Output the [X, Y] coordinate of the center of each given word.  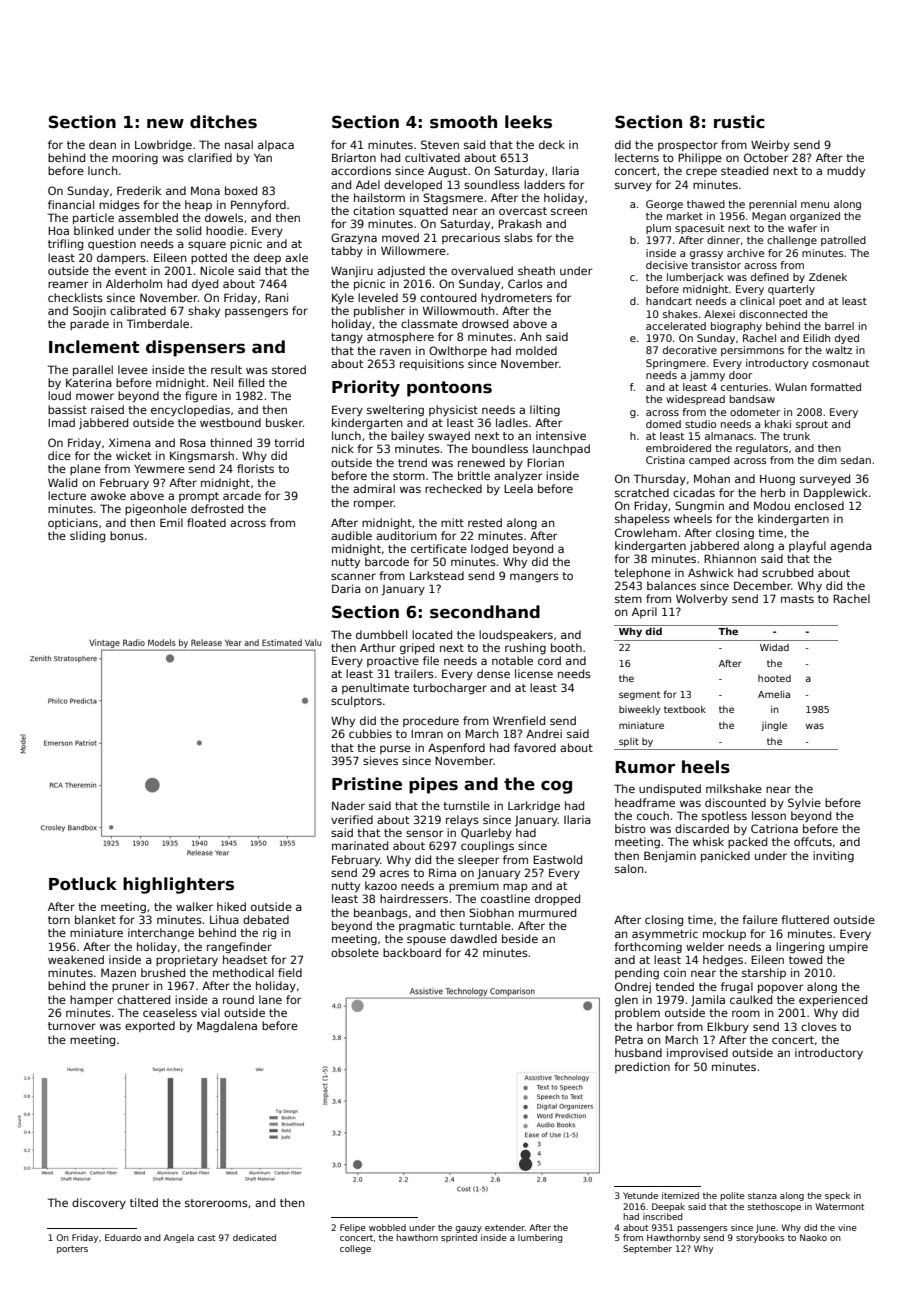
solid [188, 230]
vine [847, 1227]
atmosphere [400, 337]
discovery [99, 1203]
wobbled [387, 1227]
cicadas [694, 492]
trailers [414, 673]
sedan [856, 460]
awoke [108, 495]
